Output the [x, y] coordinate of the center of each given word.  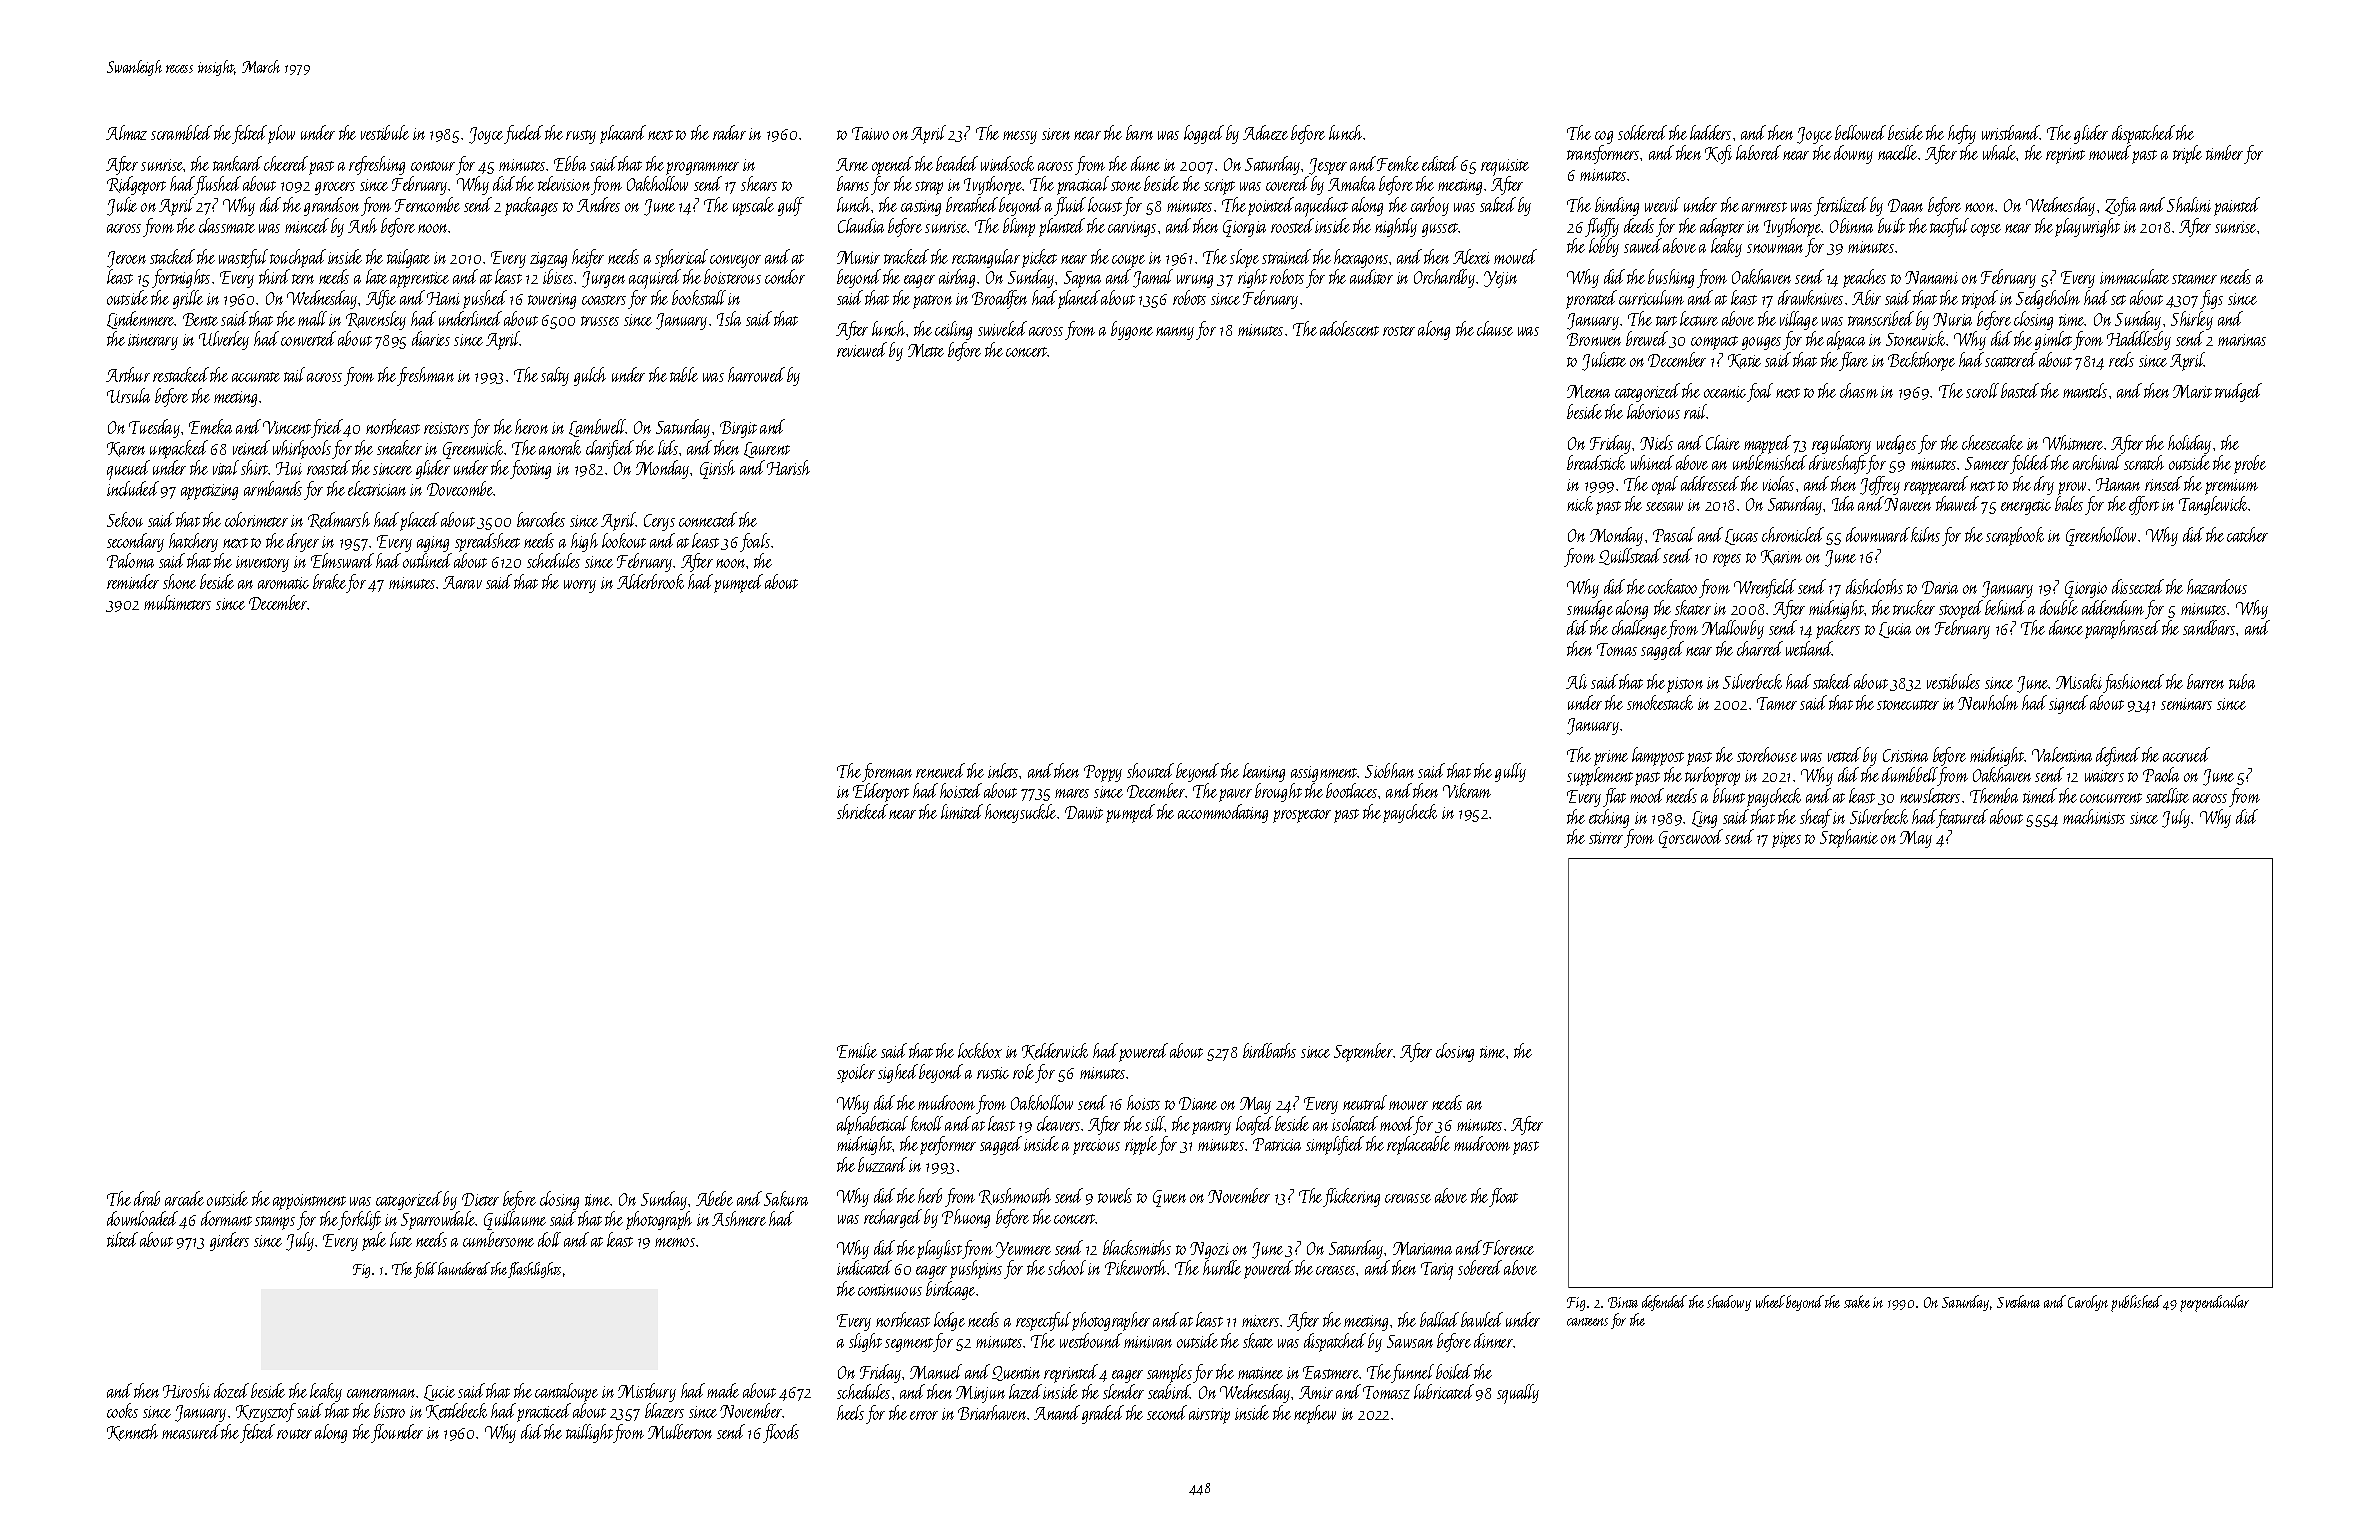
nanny [1175, 333]
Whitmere [2073, 442]
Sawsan [1410, 1341]
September [1363, 1052]
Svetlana [2018, 1301]
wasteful [243, 258]
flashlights [534, 1270]
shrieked [862, 811]
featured [1962, 818]
